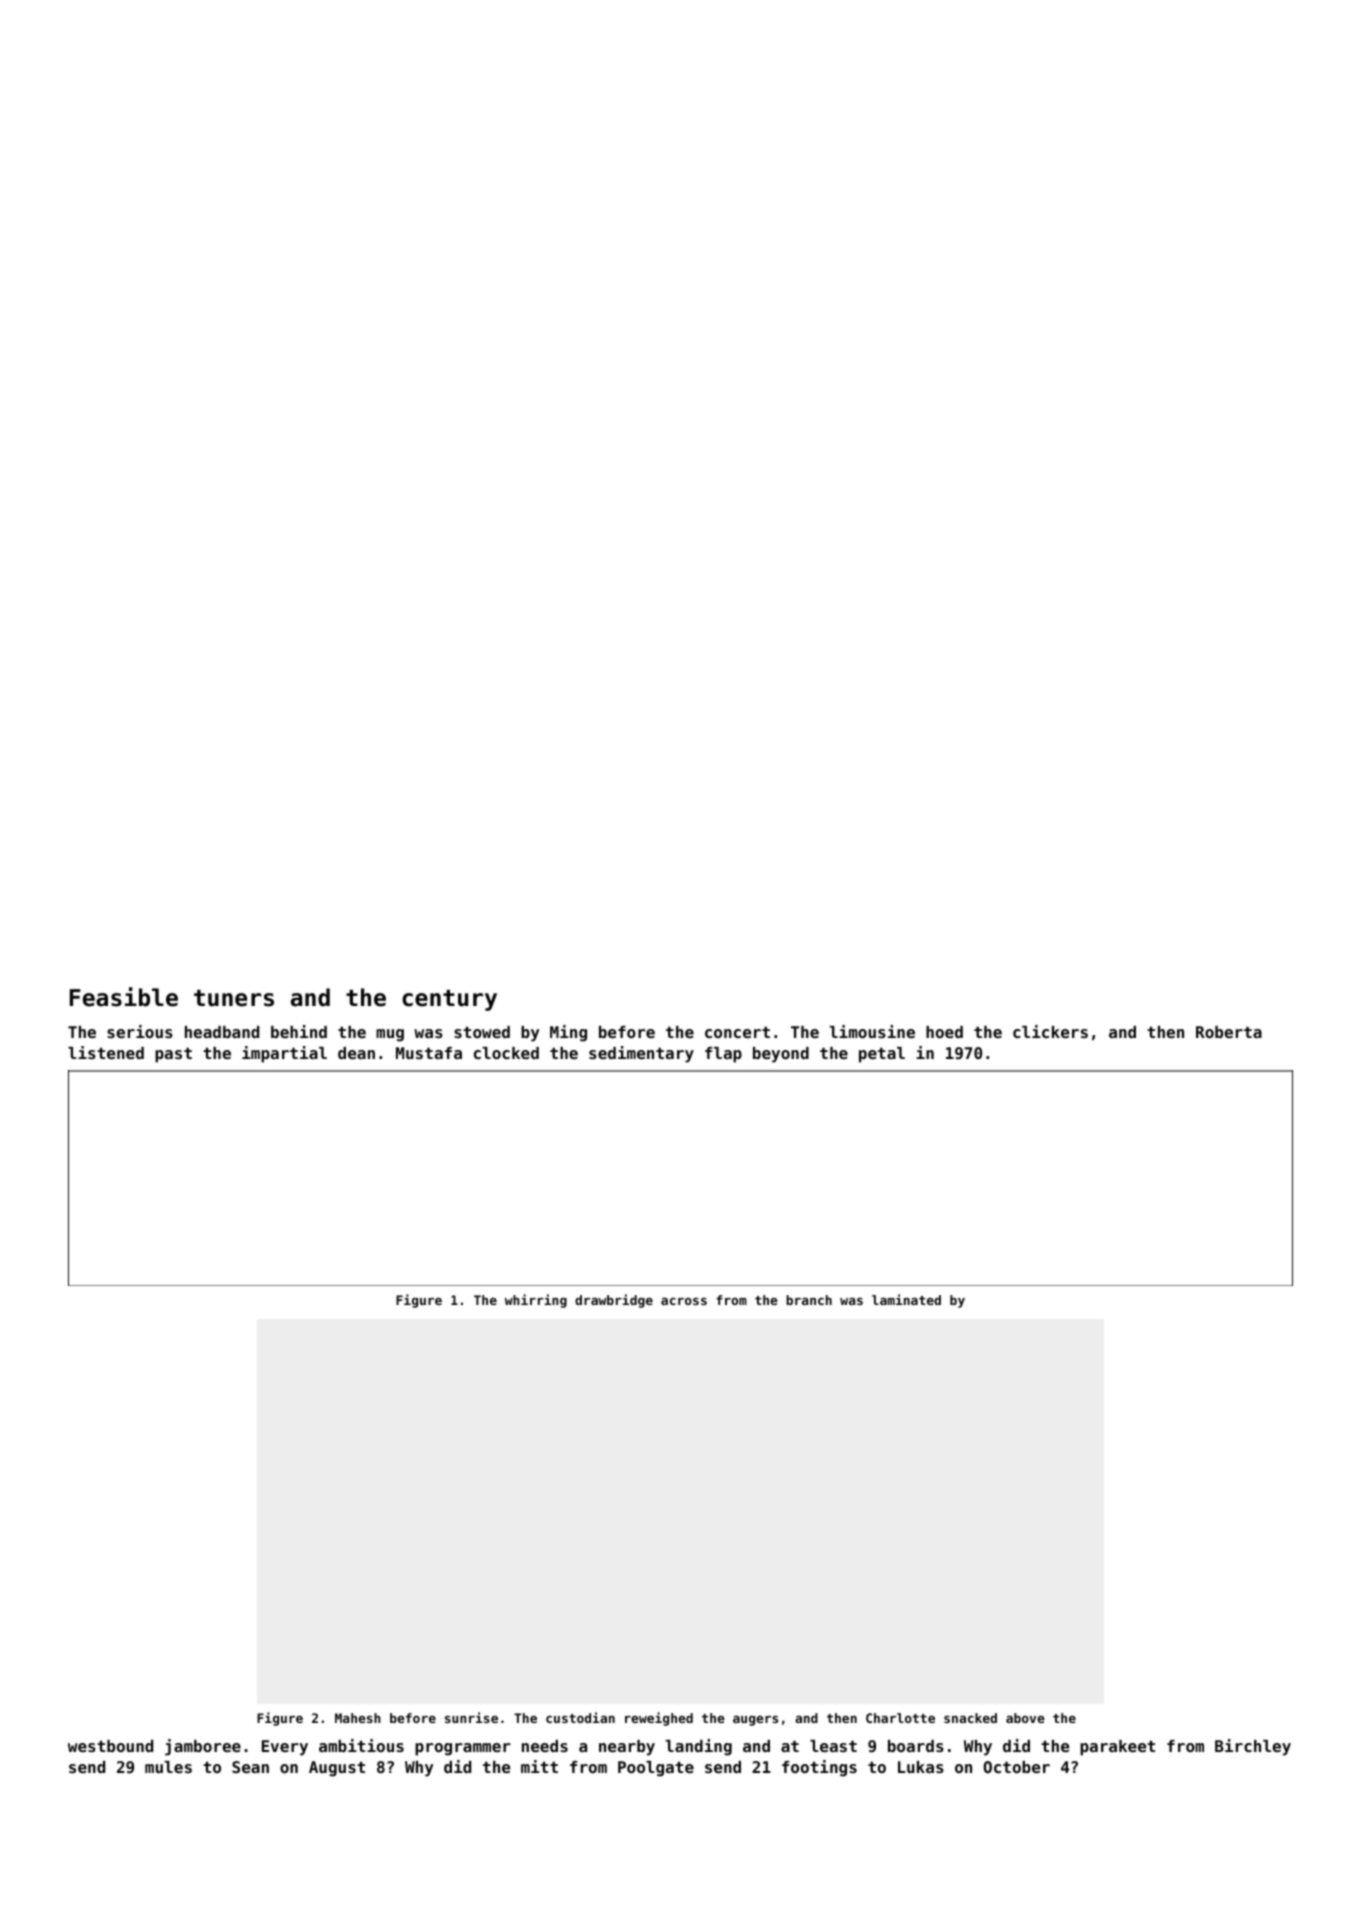 The width and height of the page is (1361, 1926). Describe the element at coordinates (1229, 1032) in the page. I see `Roberta` at that location.
